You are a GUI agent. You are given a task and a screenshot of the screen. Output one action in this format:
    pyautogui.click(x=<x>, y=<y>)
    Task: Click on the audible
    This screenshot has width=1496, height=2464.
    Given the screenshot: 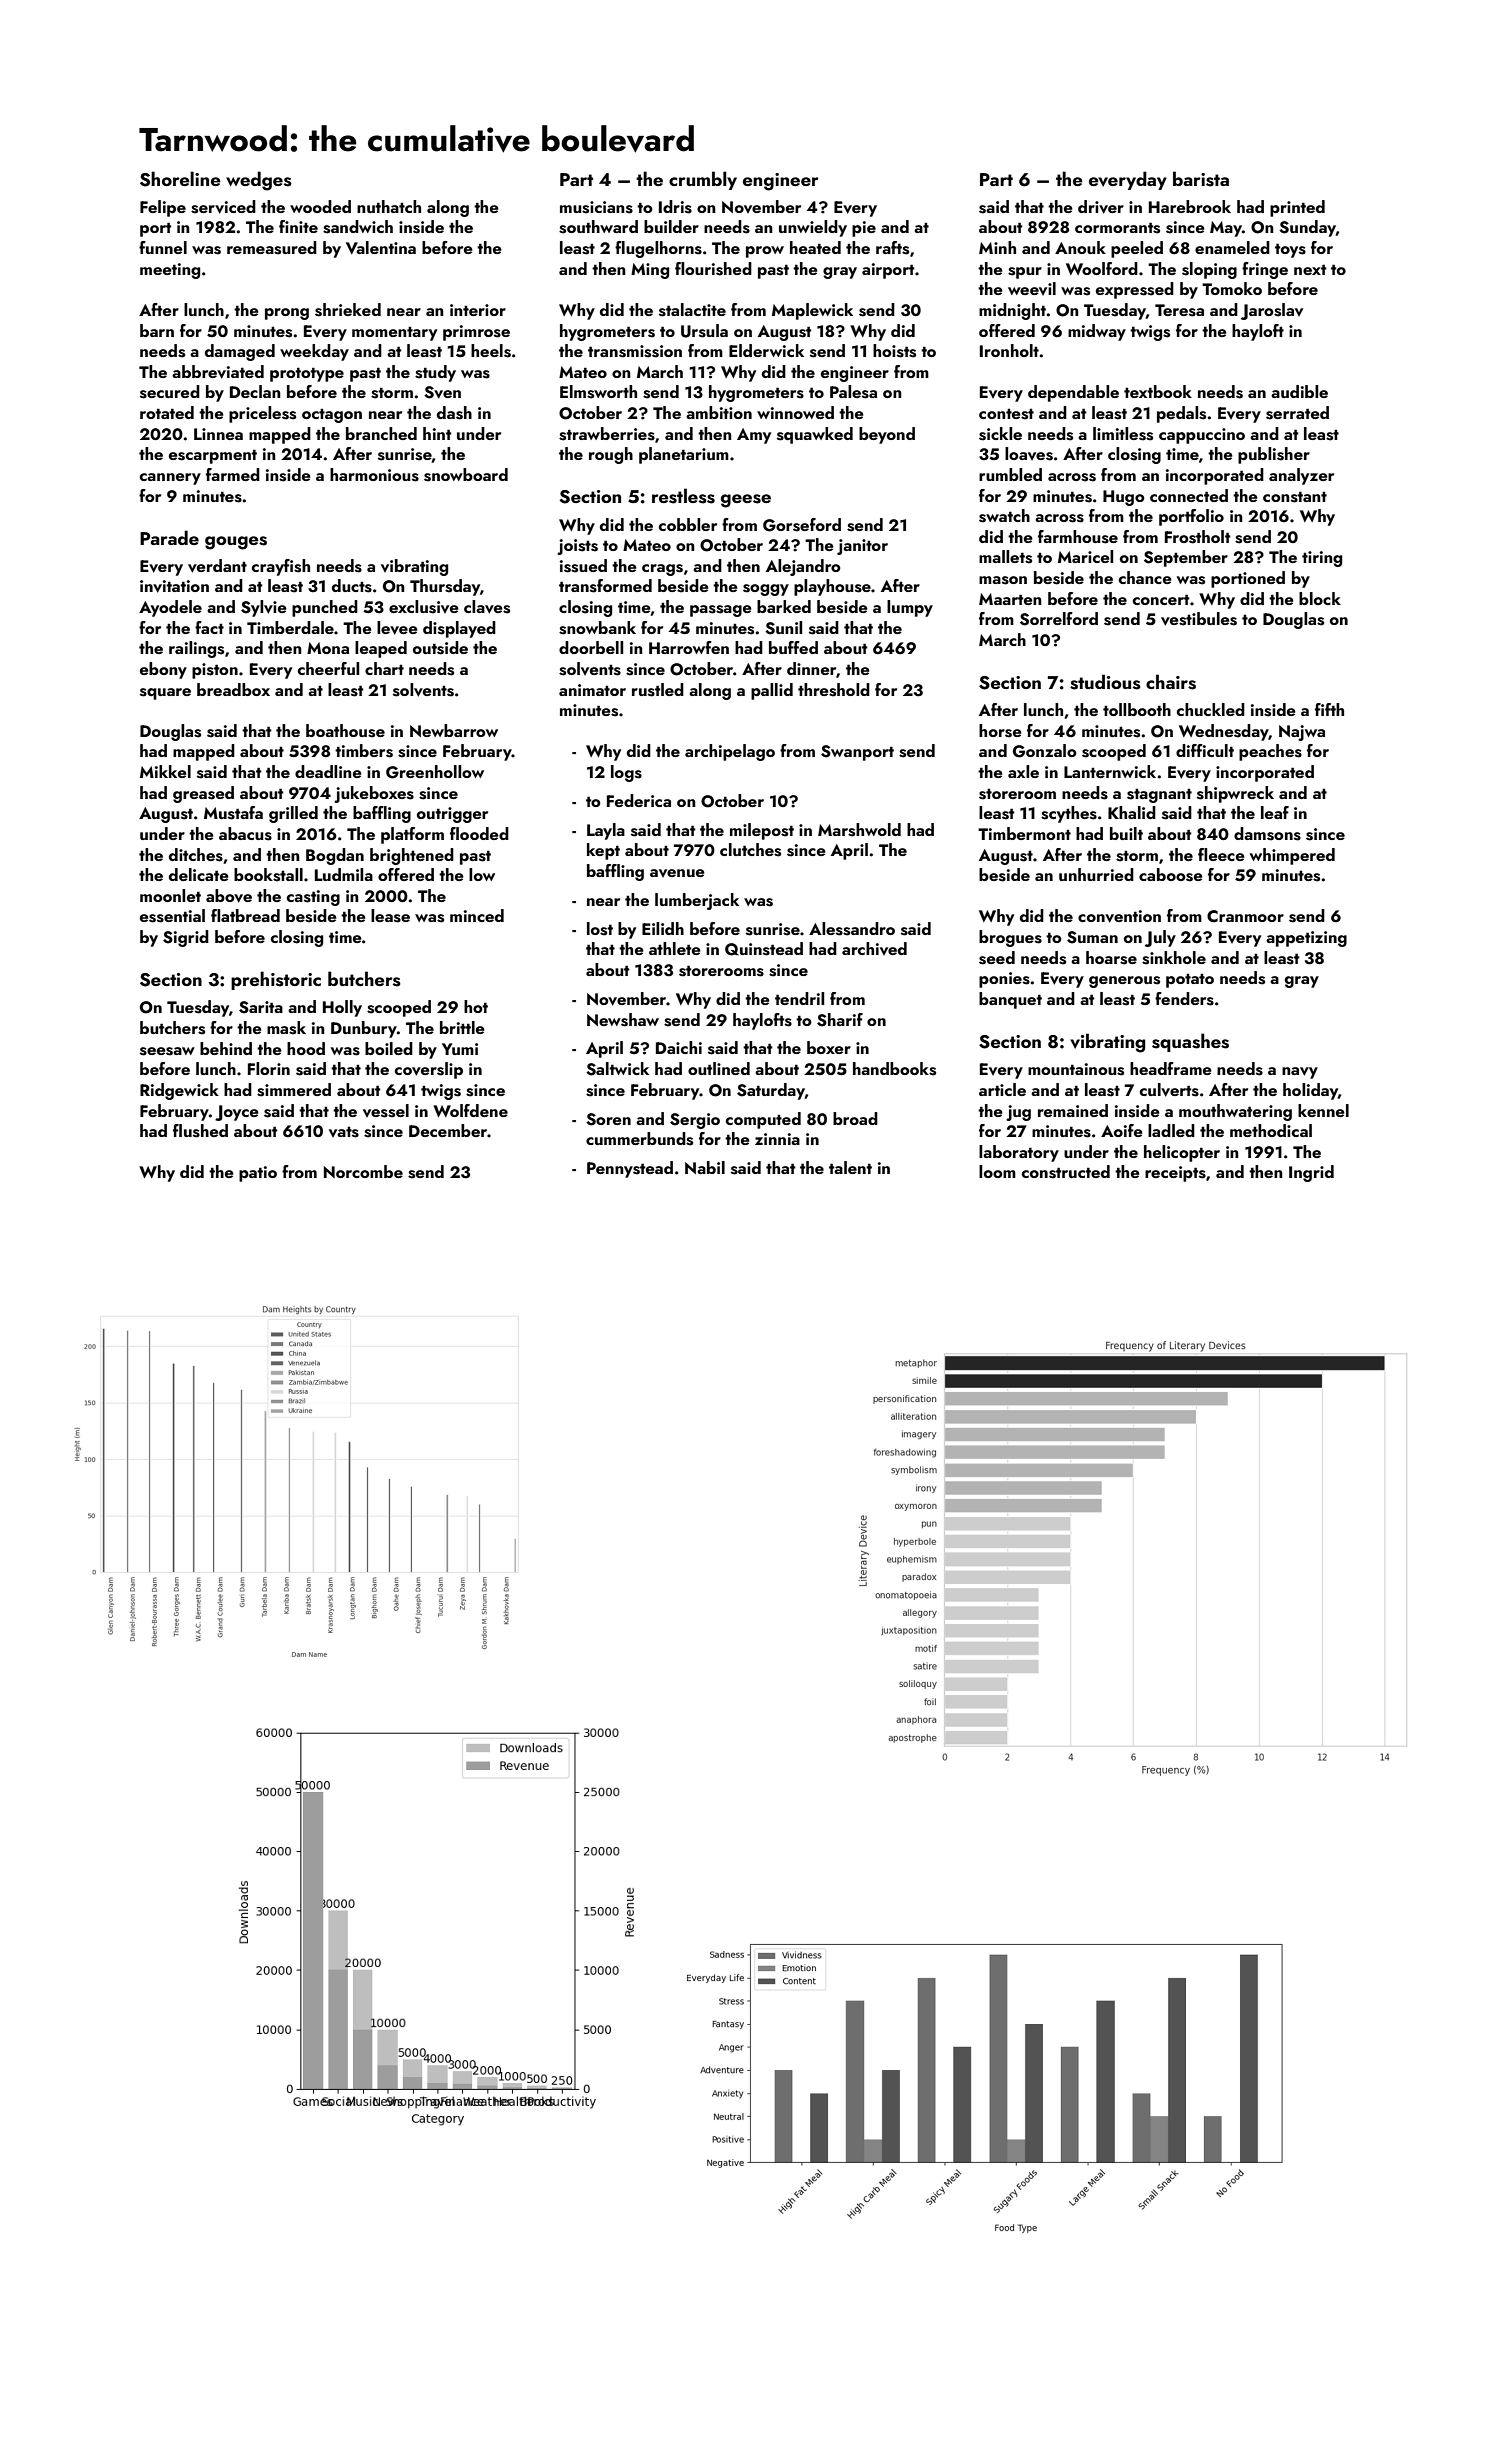 What is the action you would take?
    pyautogui.click(x=1299, y=391)
